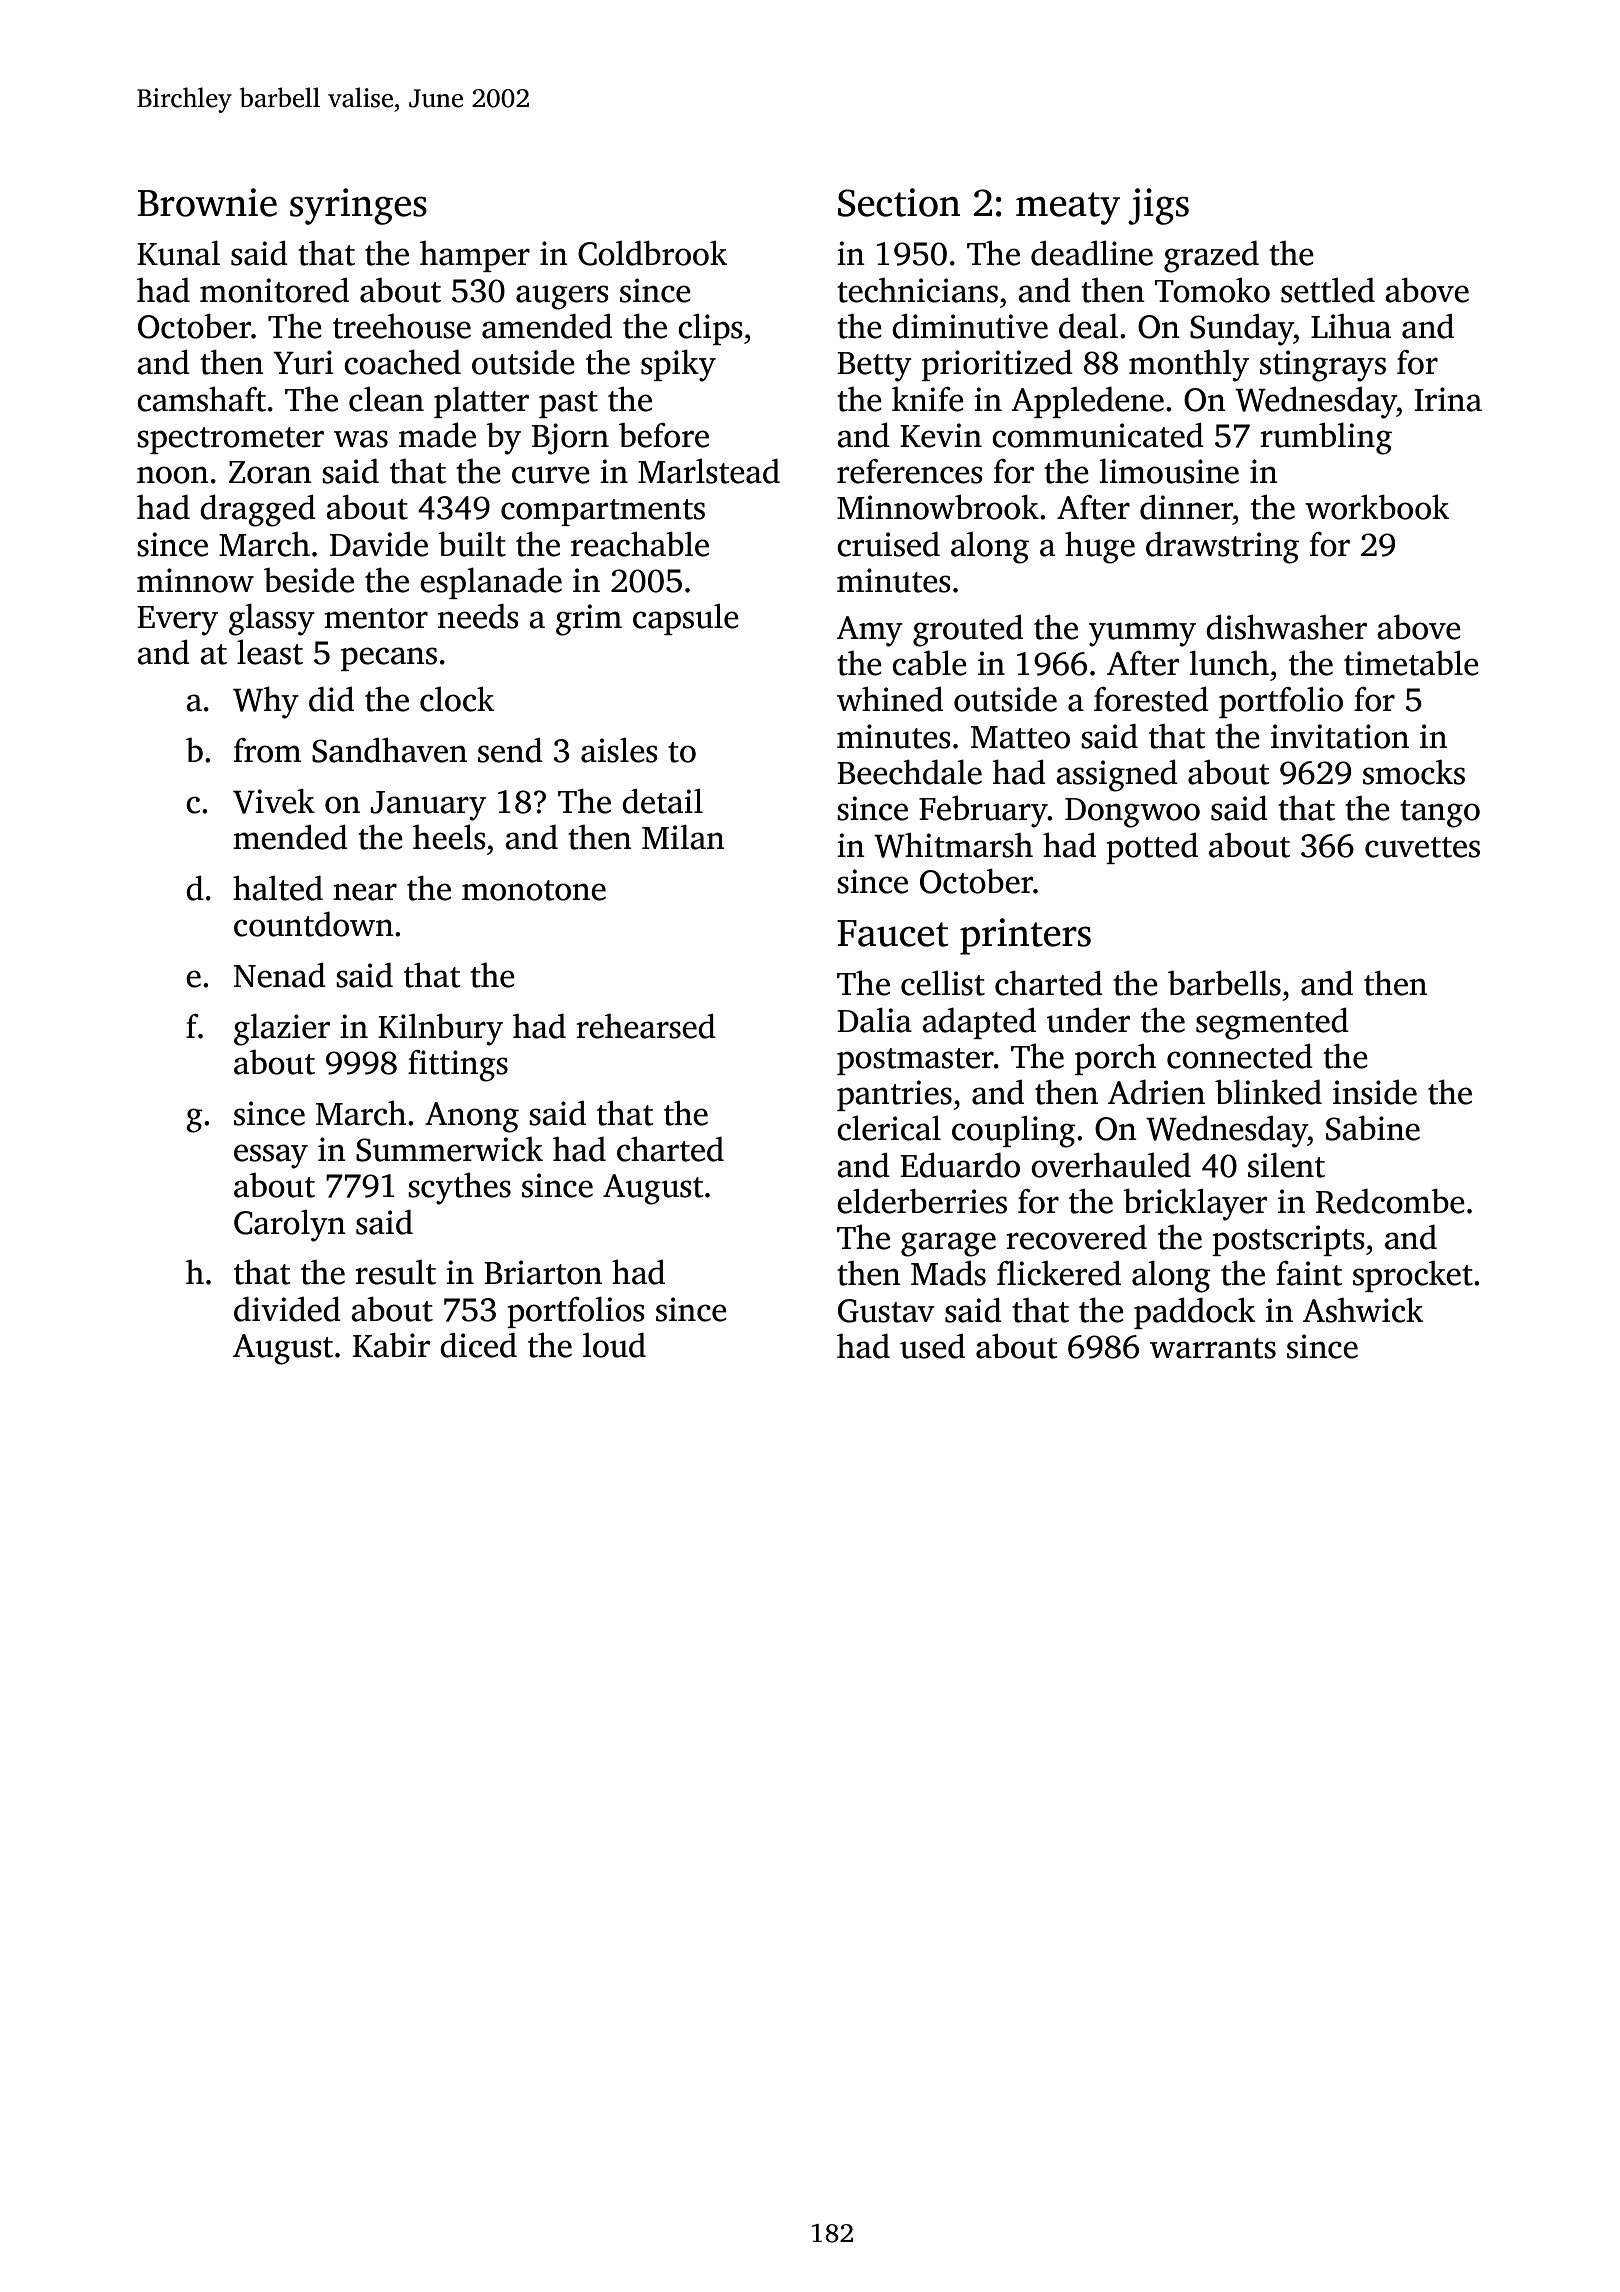 This document has width=1620, height=2292. Describe the element at coordinates (449, 1149) in the document. I see `Summerwick` at that location.
